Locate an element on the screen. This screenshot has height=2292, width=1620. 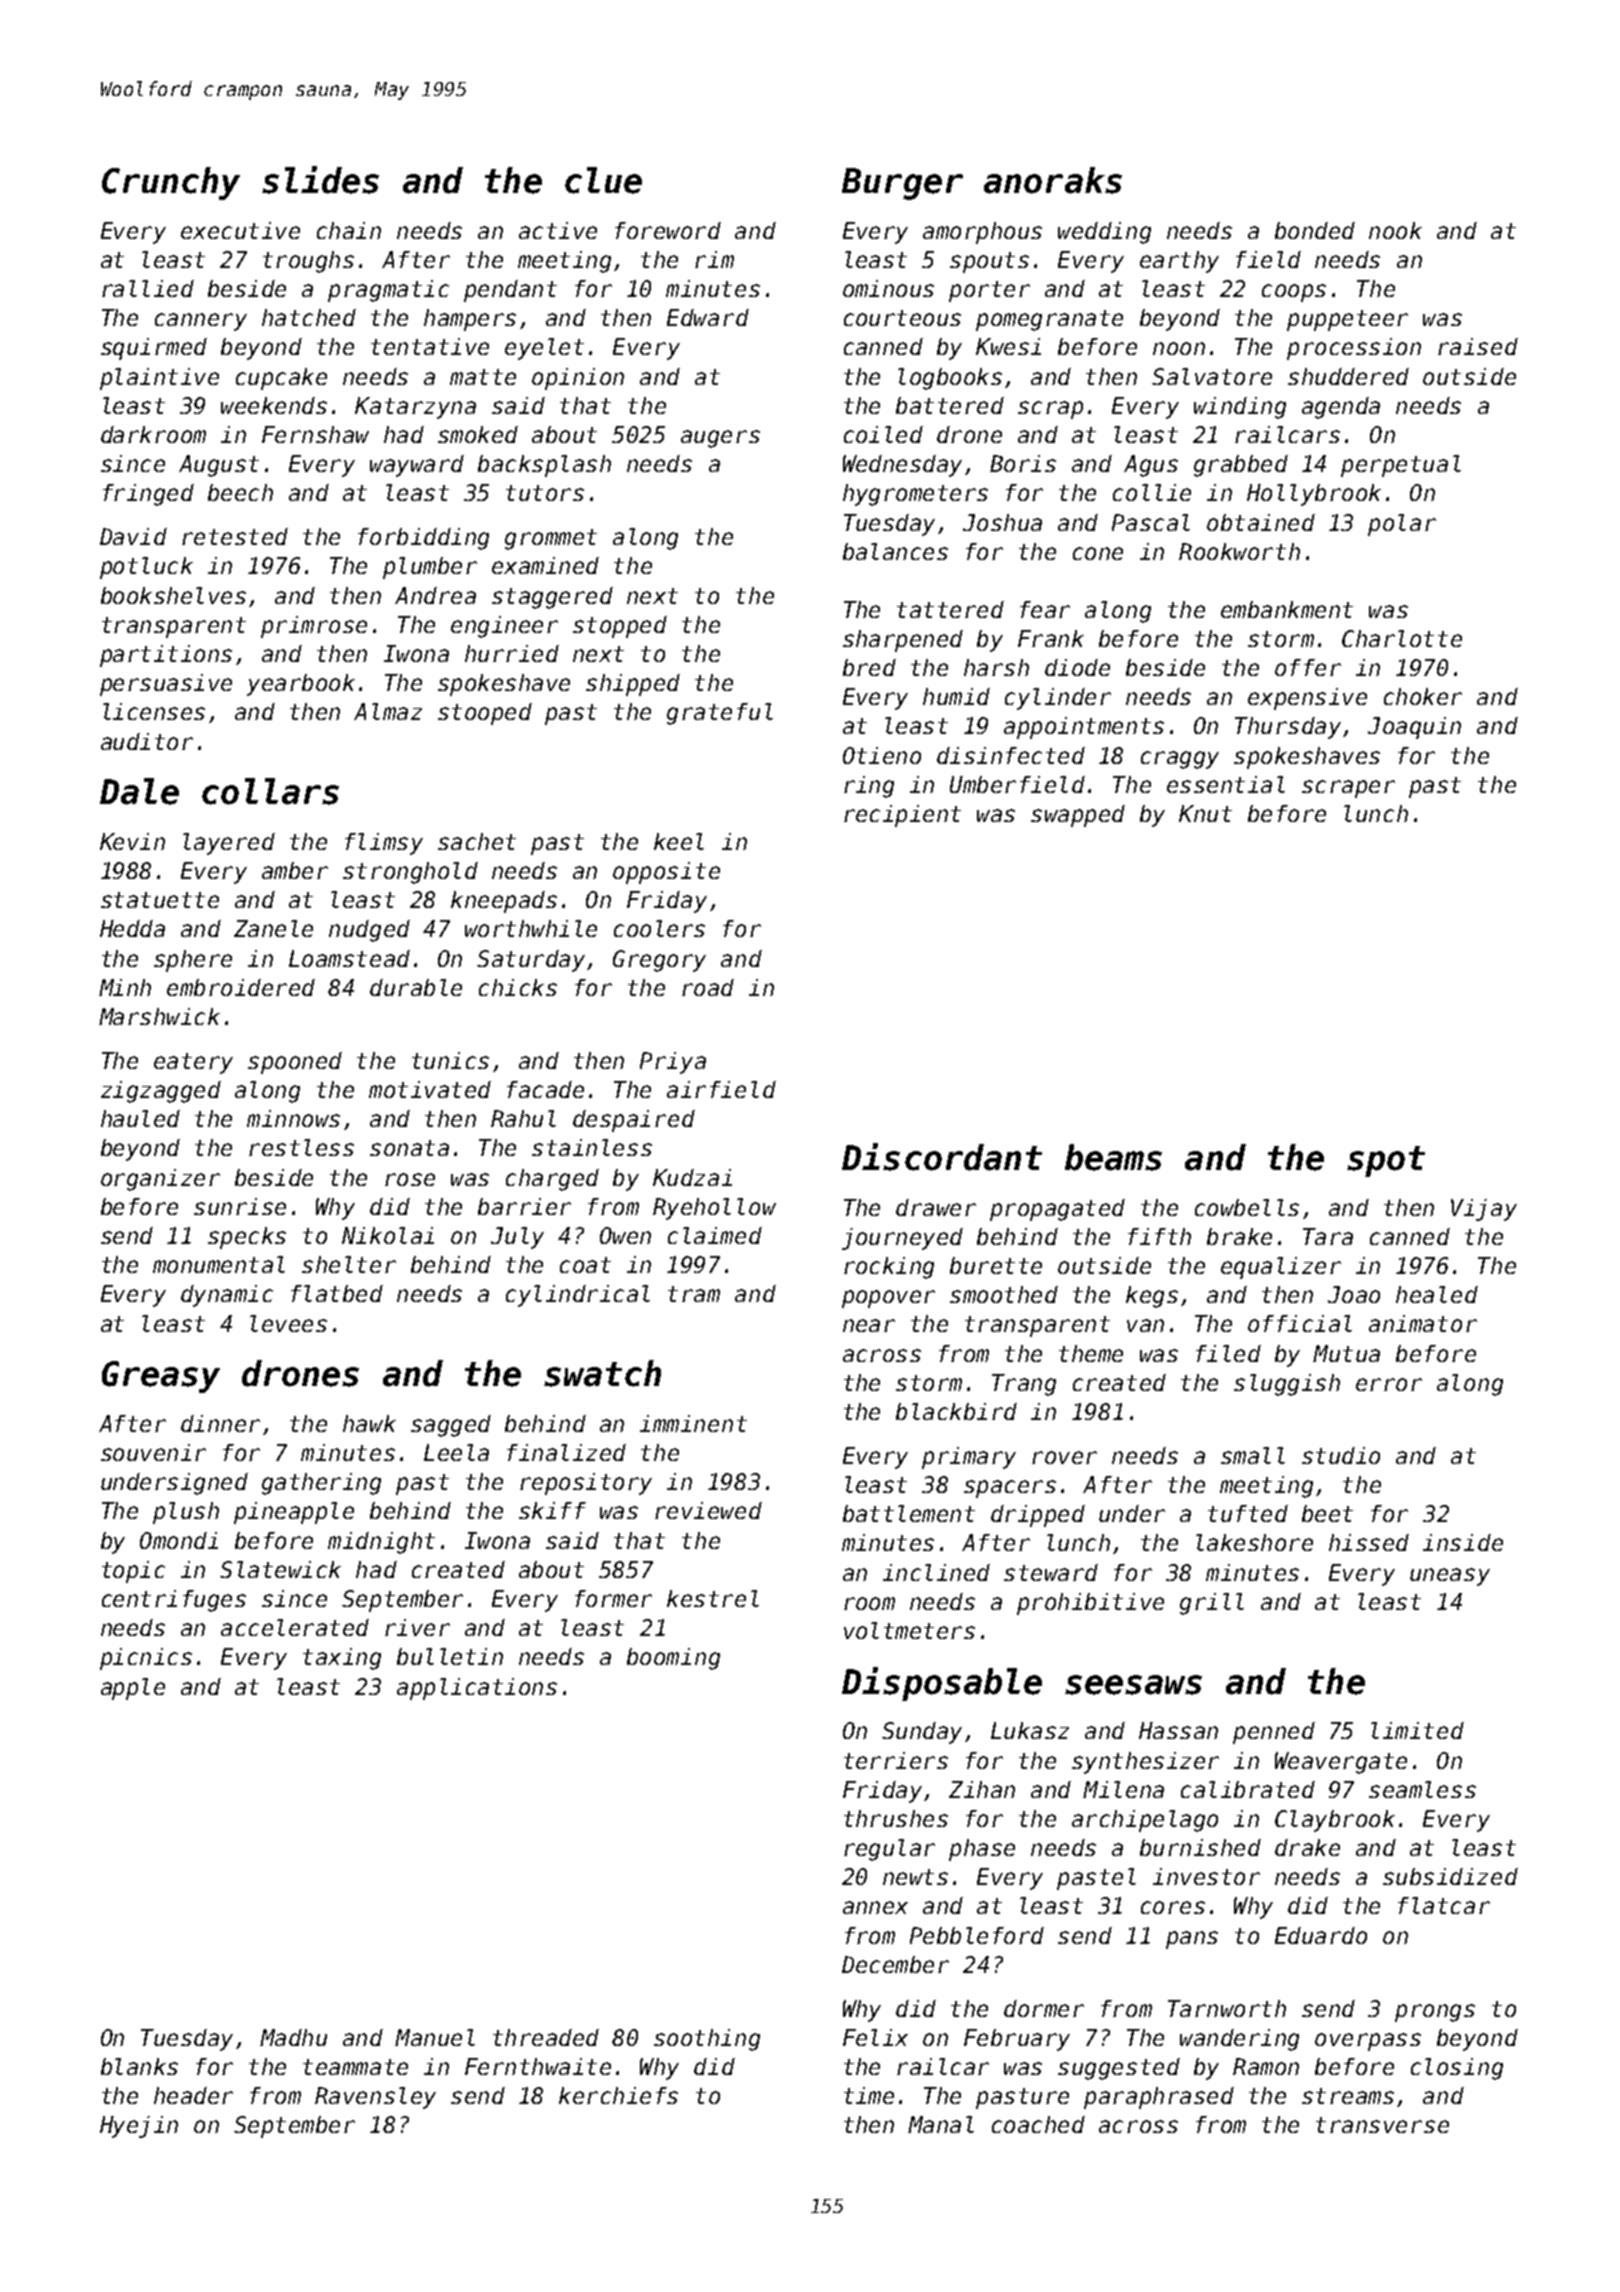
prohibitive is located at coordinates (1090, 1604).
